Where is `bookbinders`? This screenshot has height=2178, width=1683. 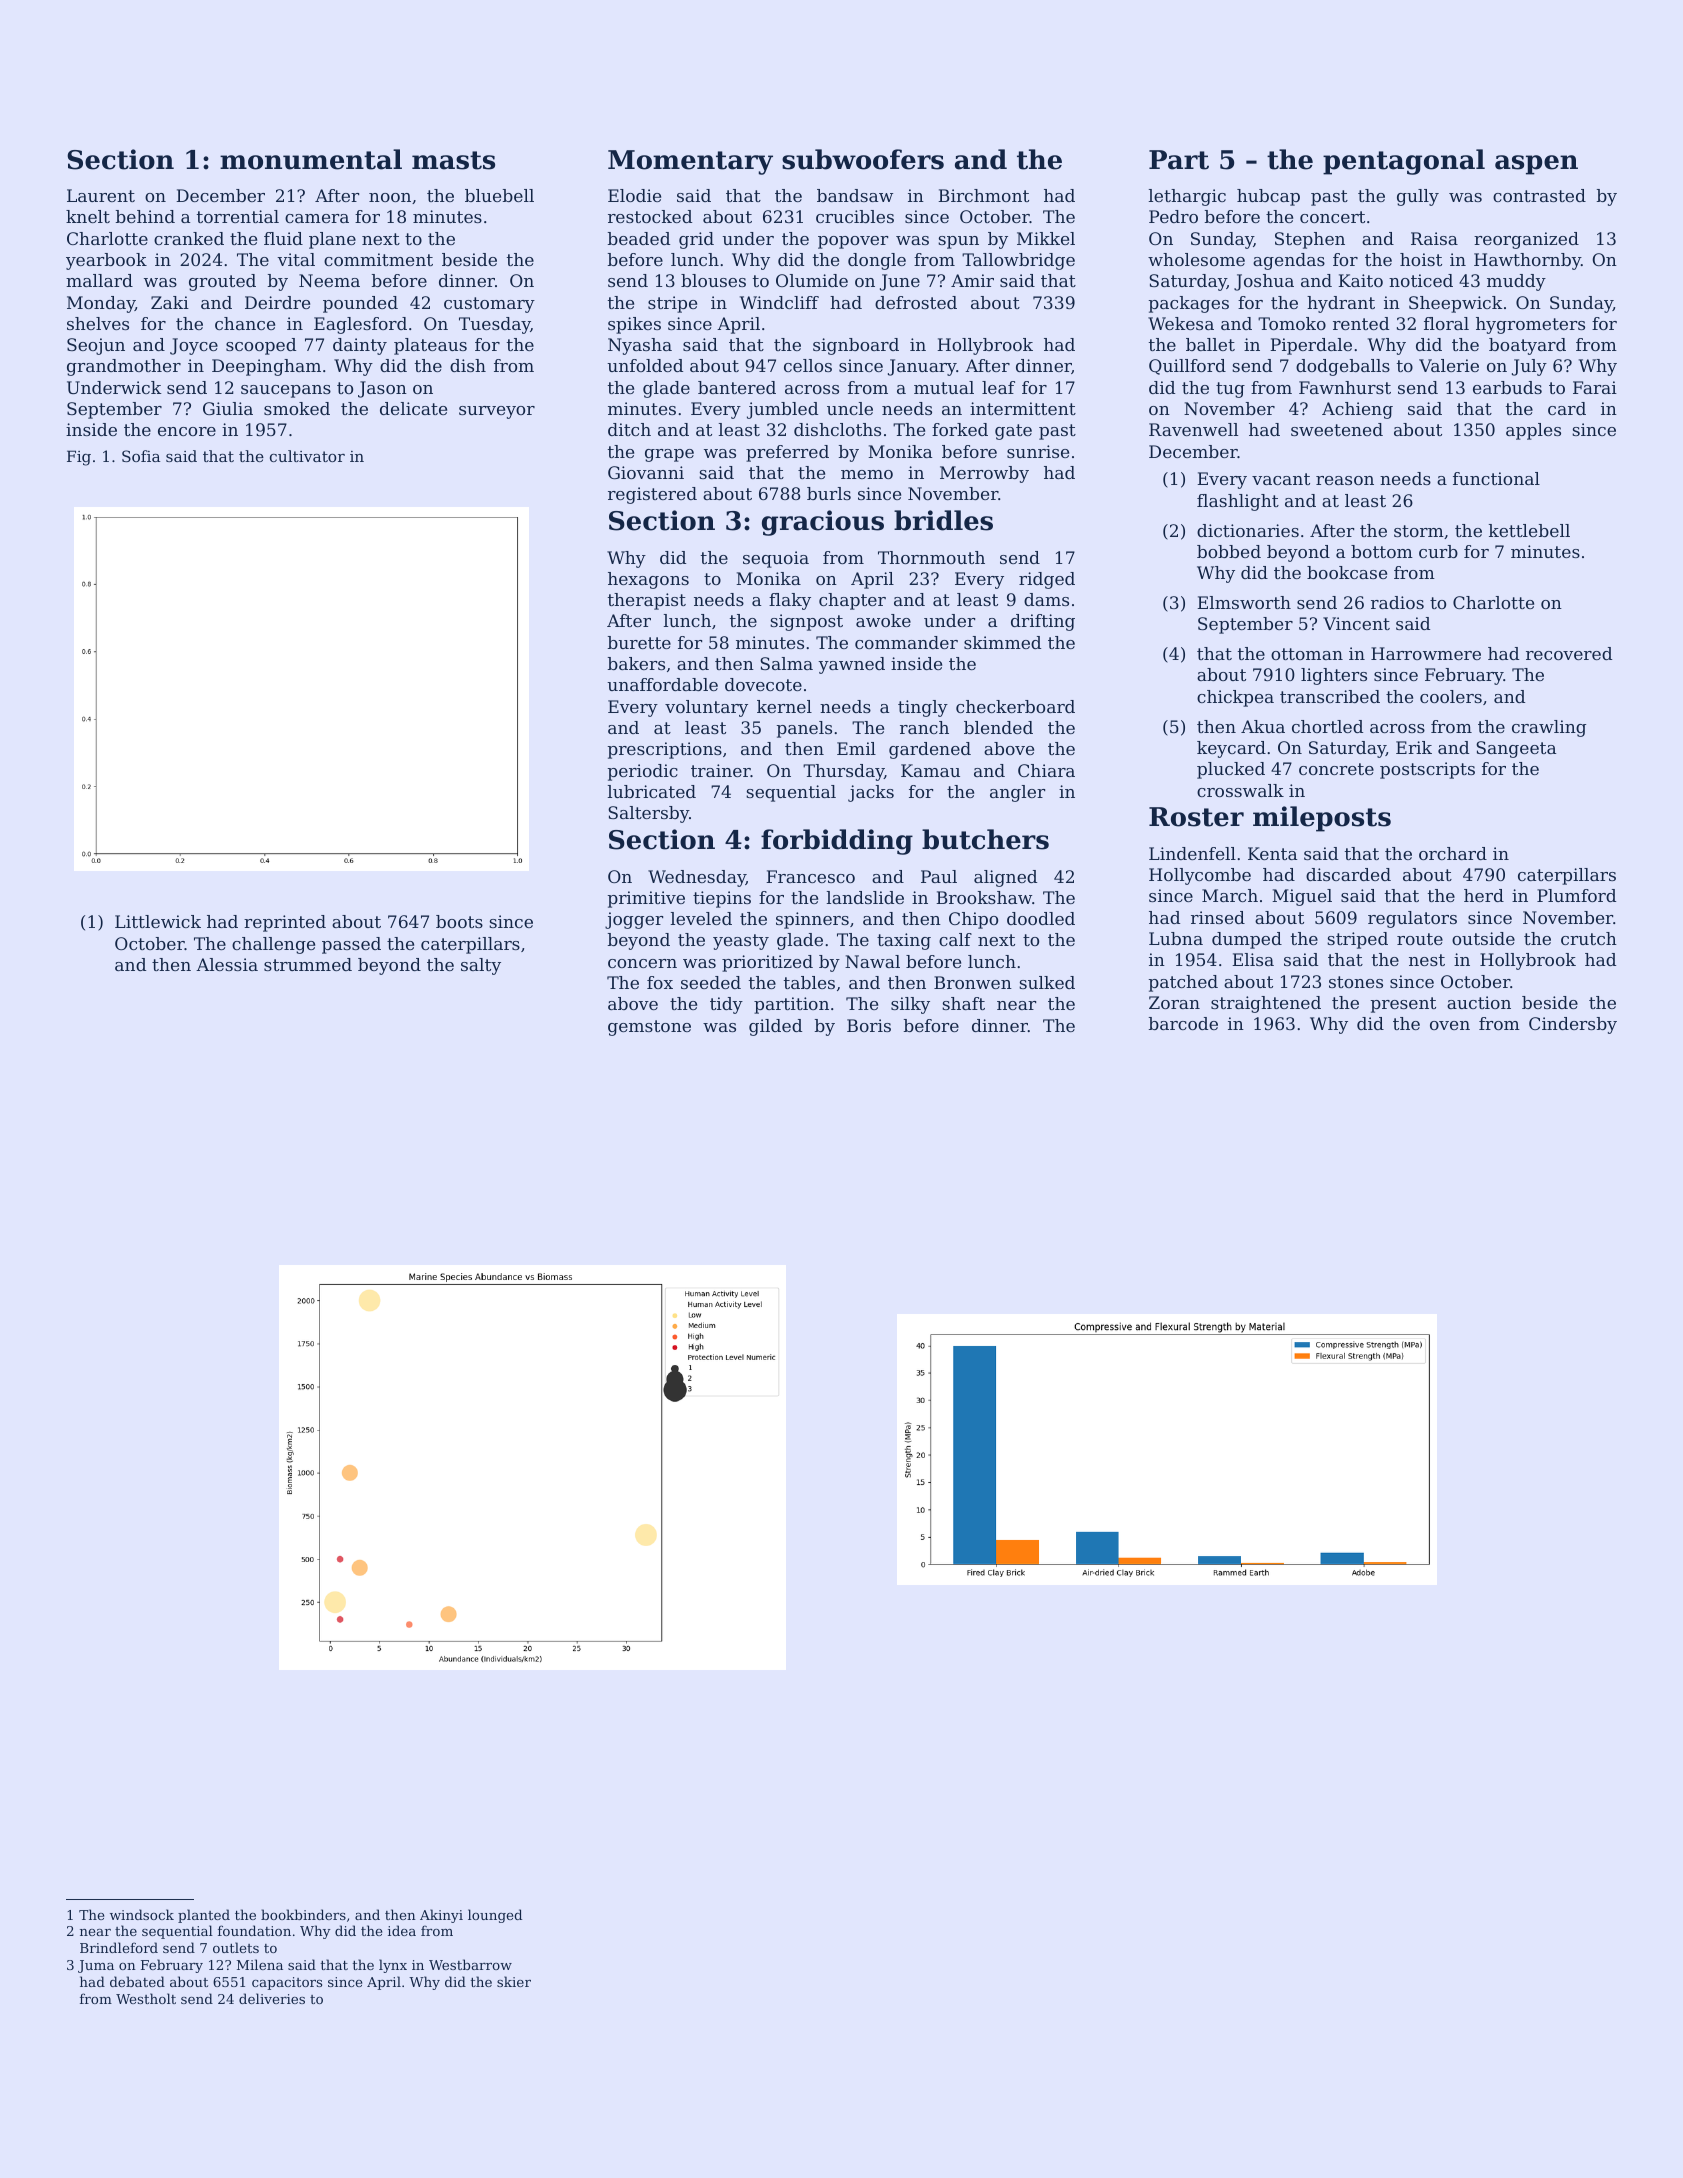
bookbinders is located at coordinates (303, 1914).
